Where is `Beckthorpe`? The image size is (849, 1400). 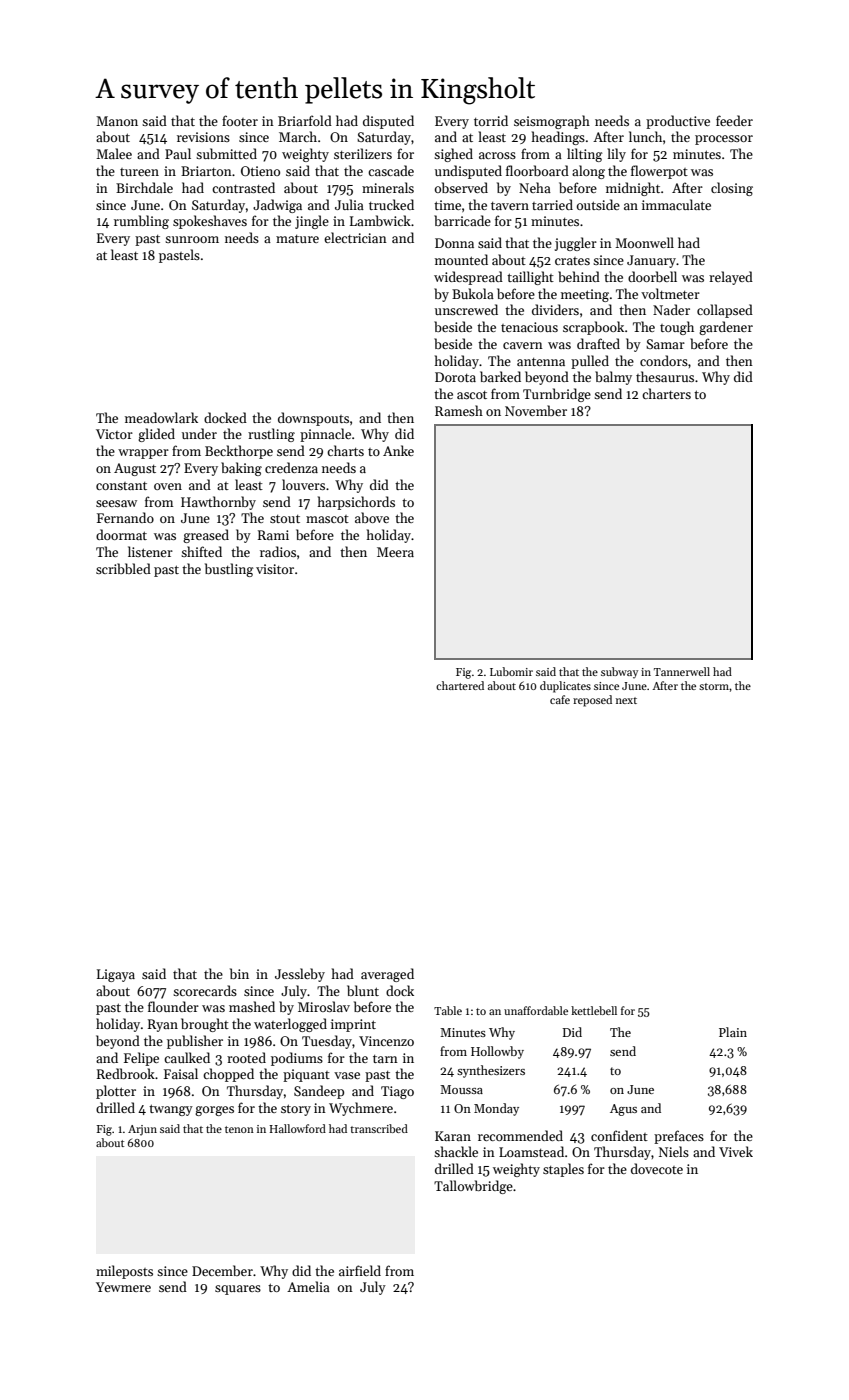 Beckthorpe is located at coordinates (239, 452).
